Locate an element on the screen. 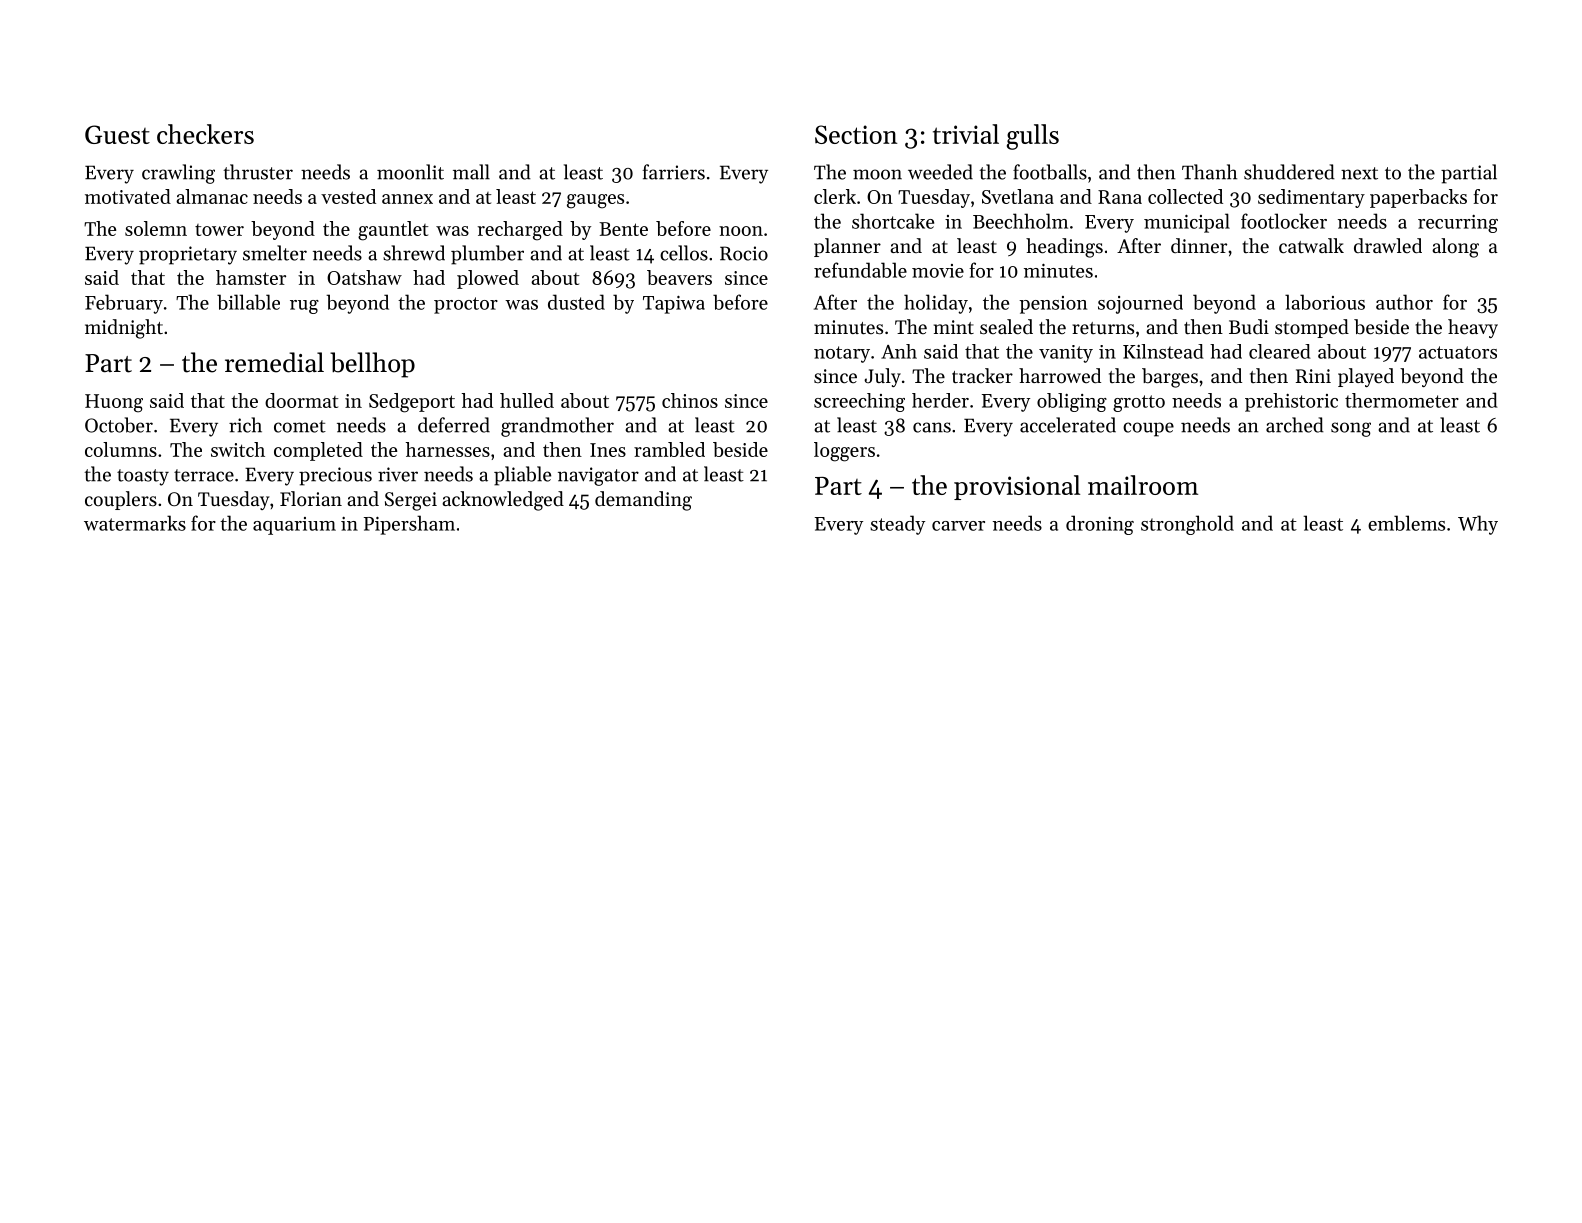 The height and width of the screenshot is (1223, 1582). gulls is located at coordinates (1033, 137).
